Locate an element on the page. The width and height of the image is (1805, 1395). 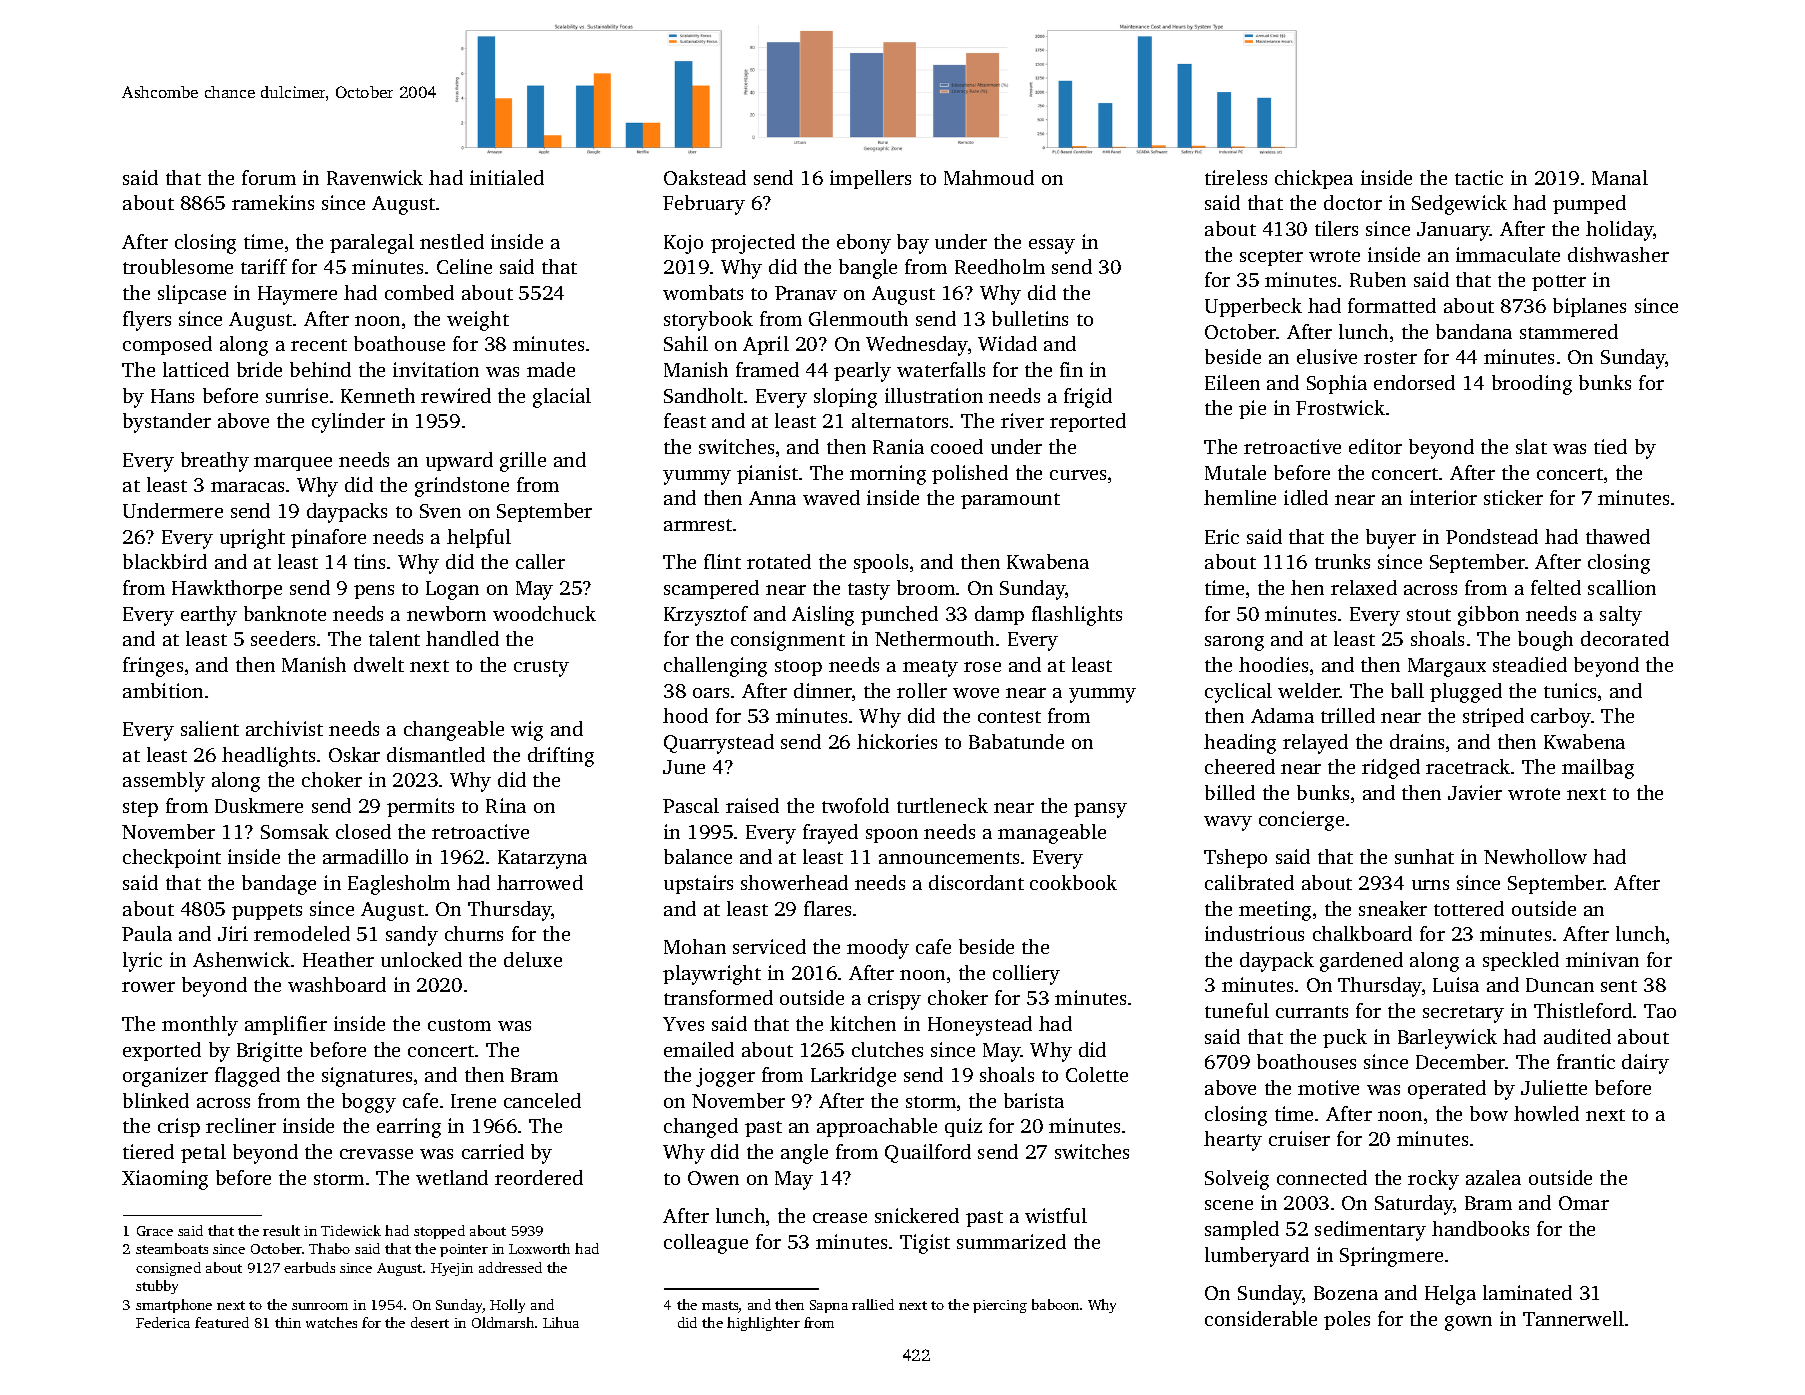
bystander is located at coordinates (167, 423).
